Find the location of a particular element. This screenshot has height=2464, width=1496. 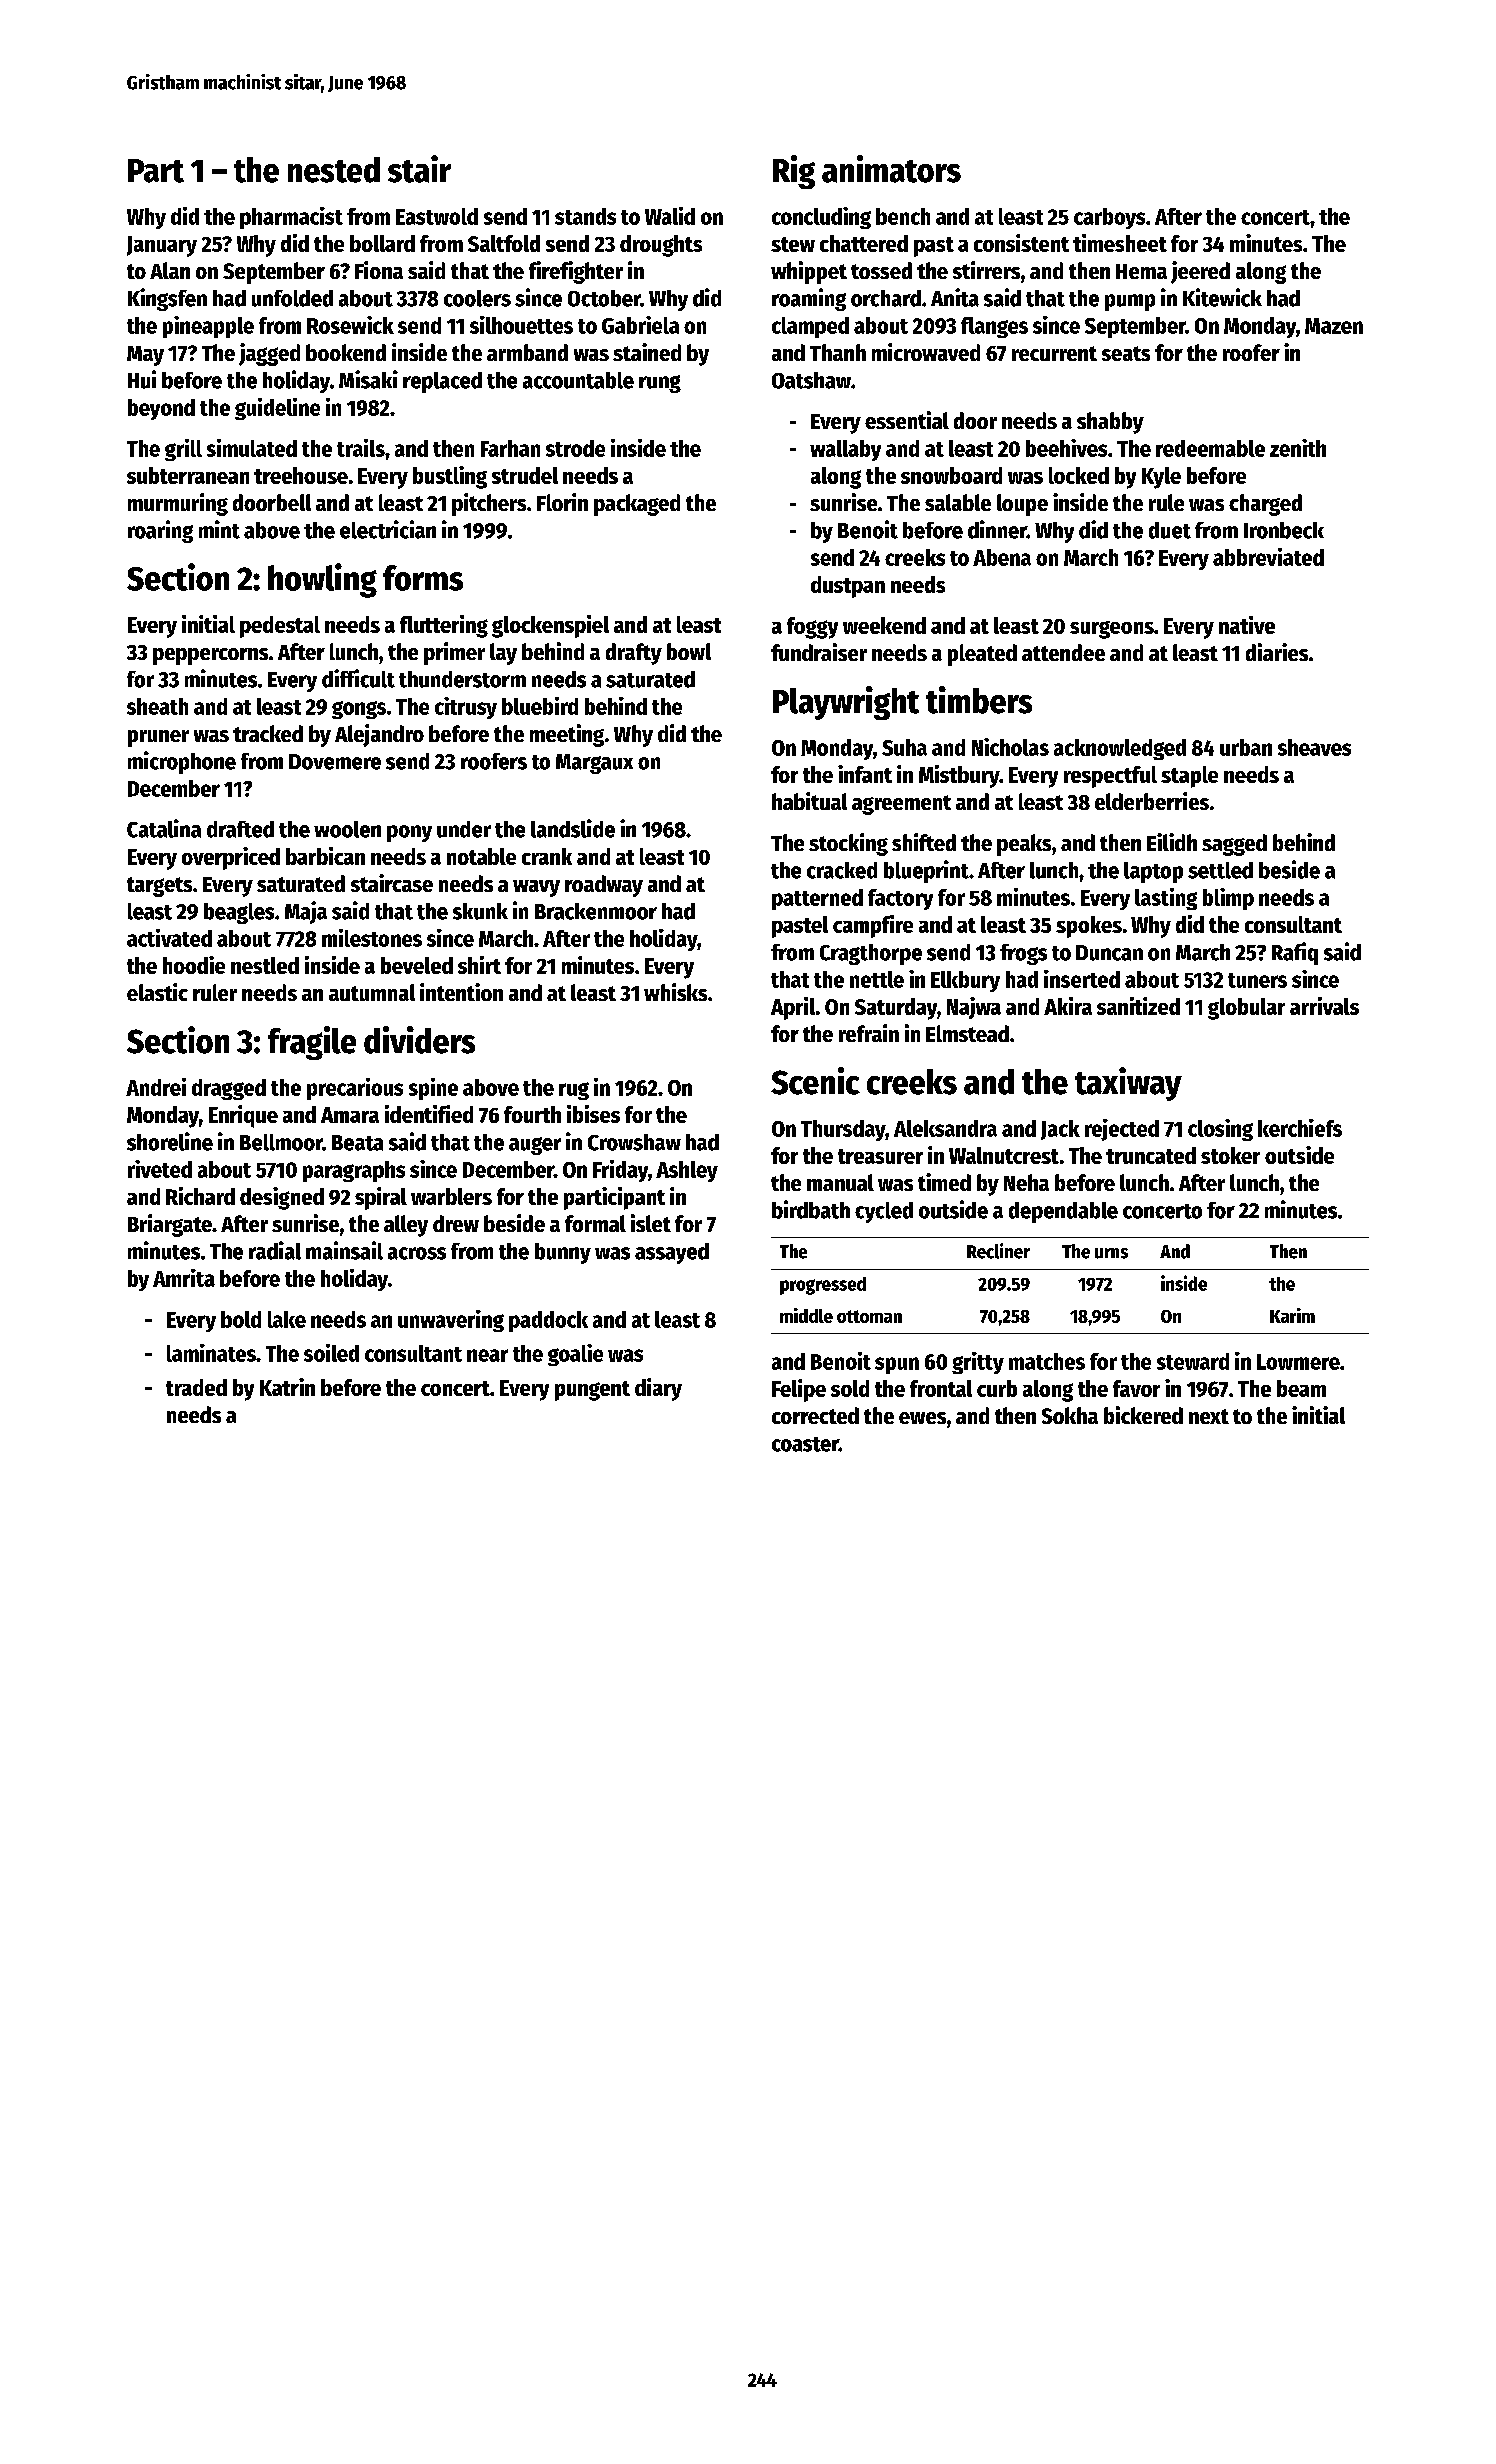

kerchiefs is located at coordinates (1300, 1128).
